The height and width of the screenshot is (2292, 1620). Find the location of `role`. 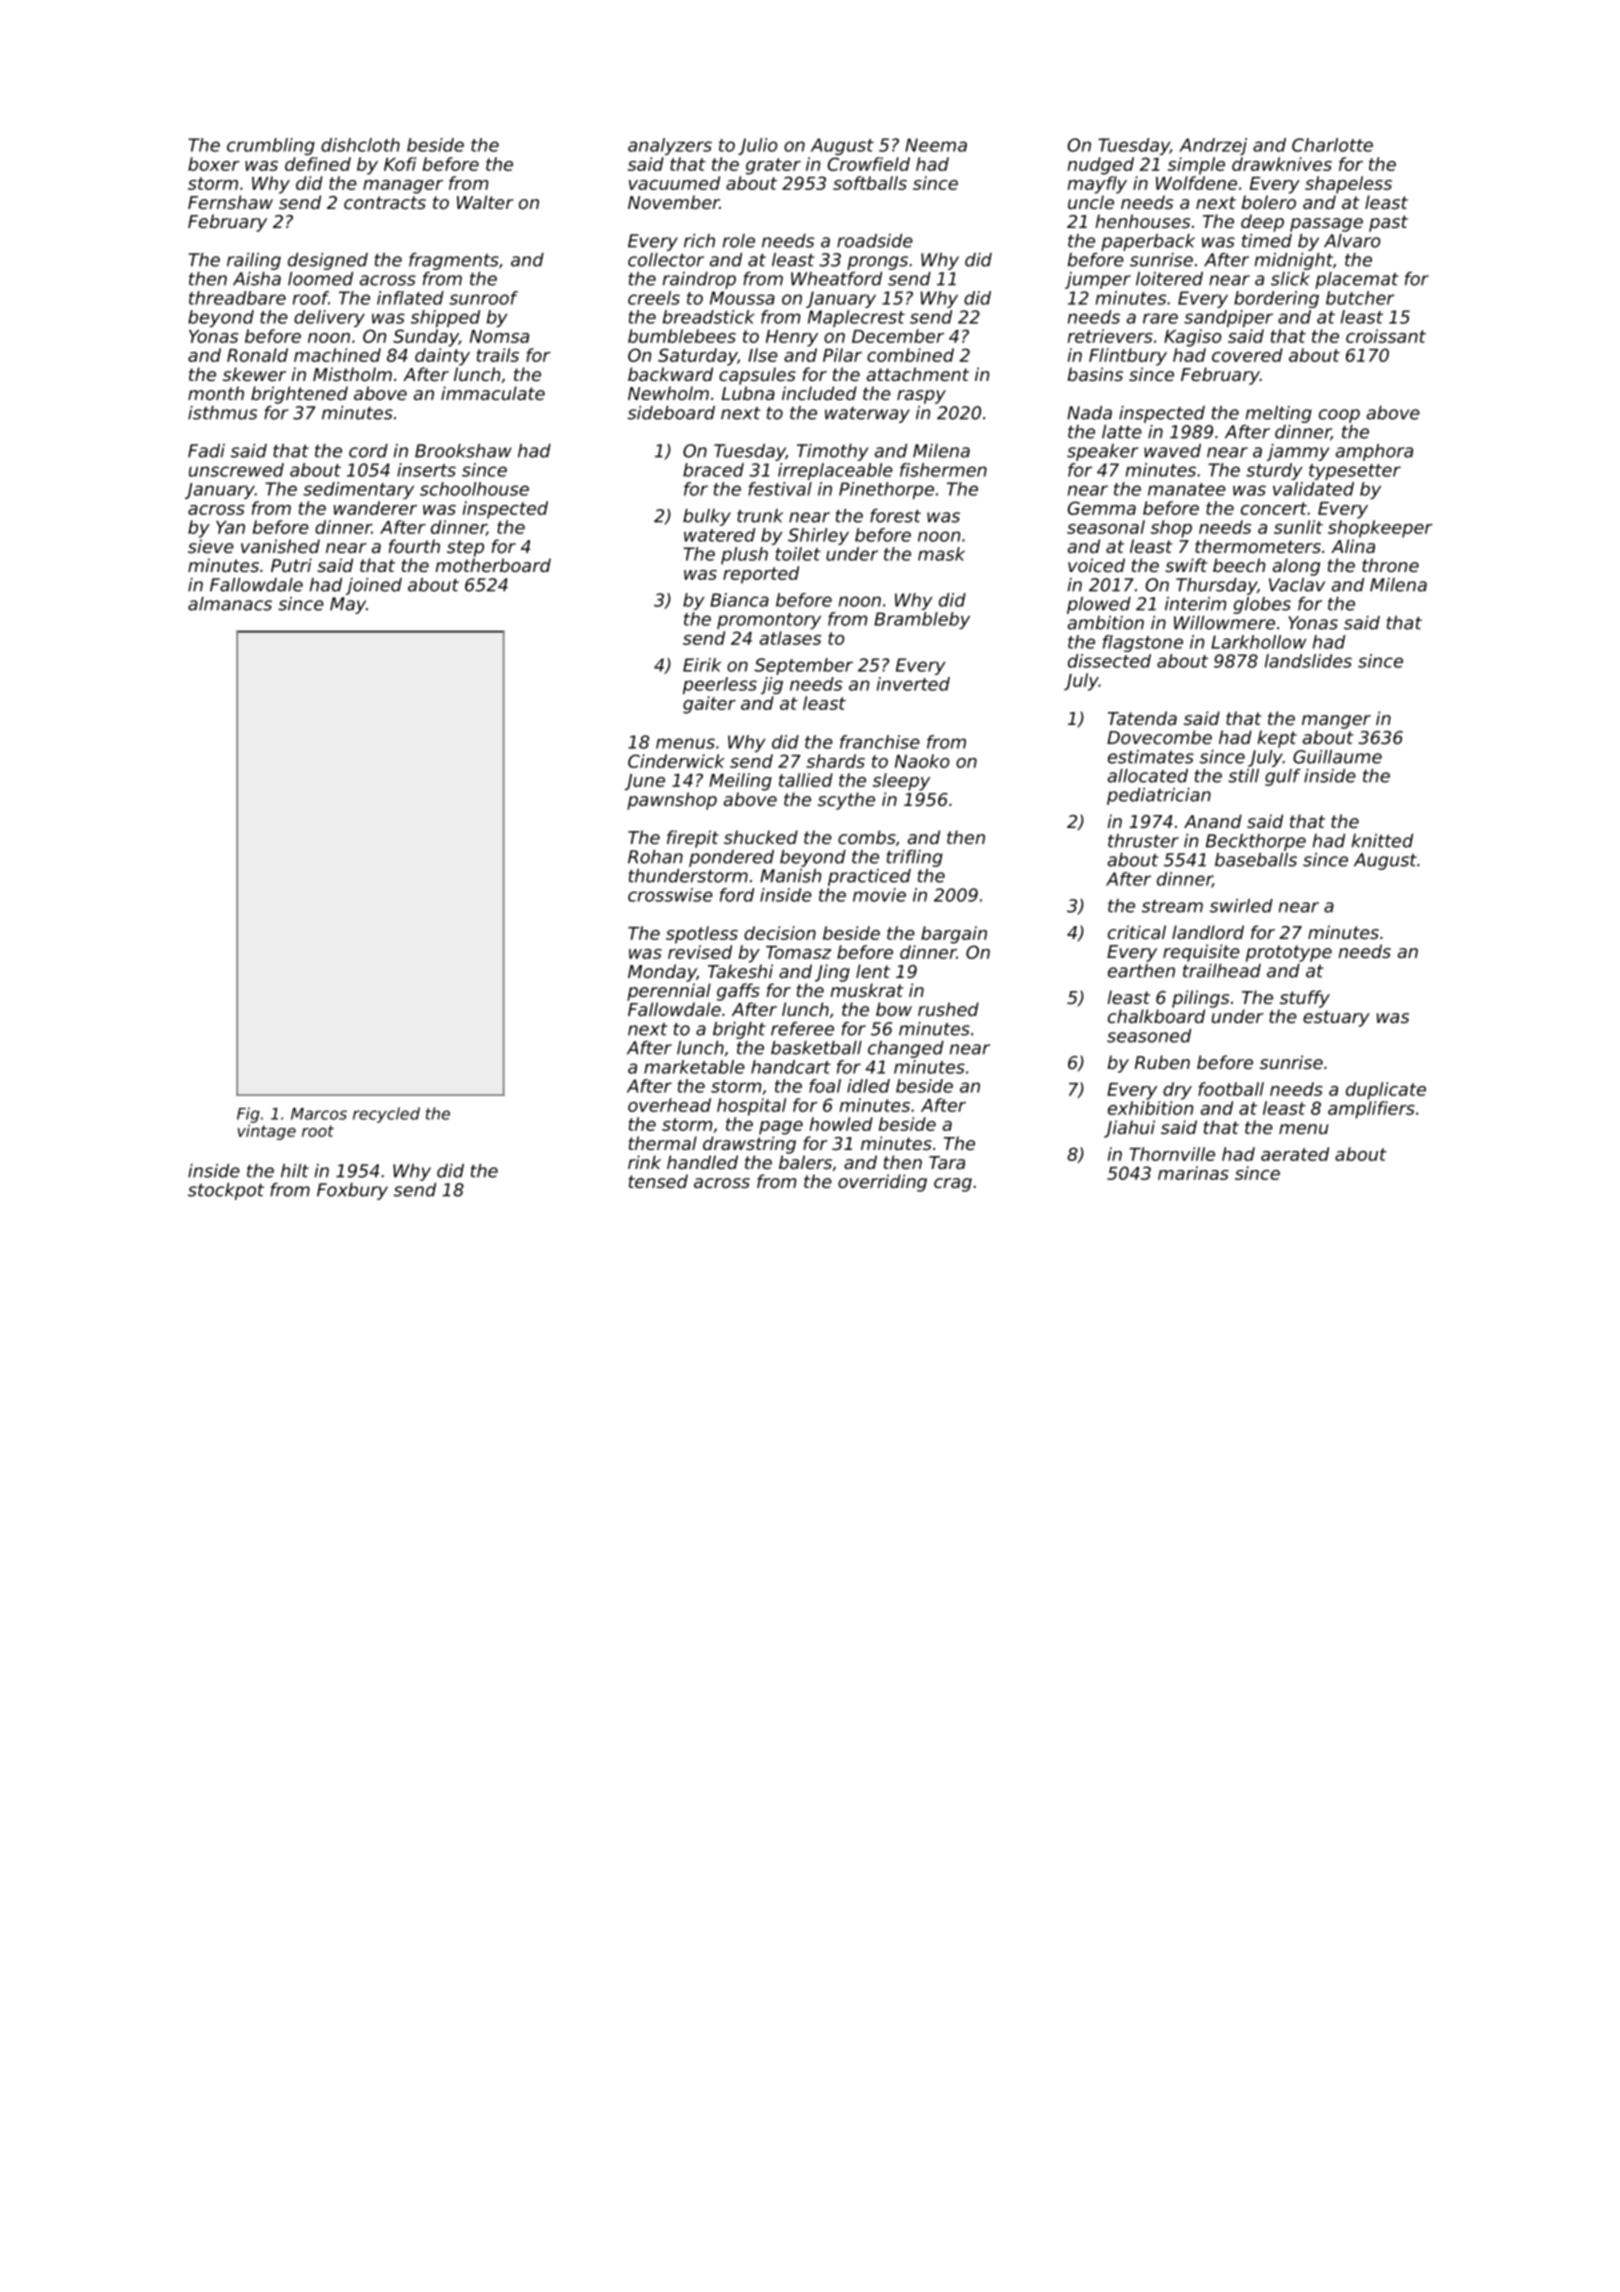

role is located at coordinates (739, 241).
